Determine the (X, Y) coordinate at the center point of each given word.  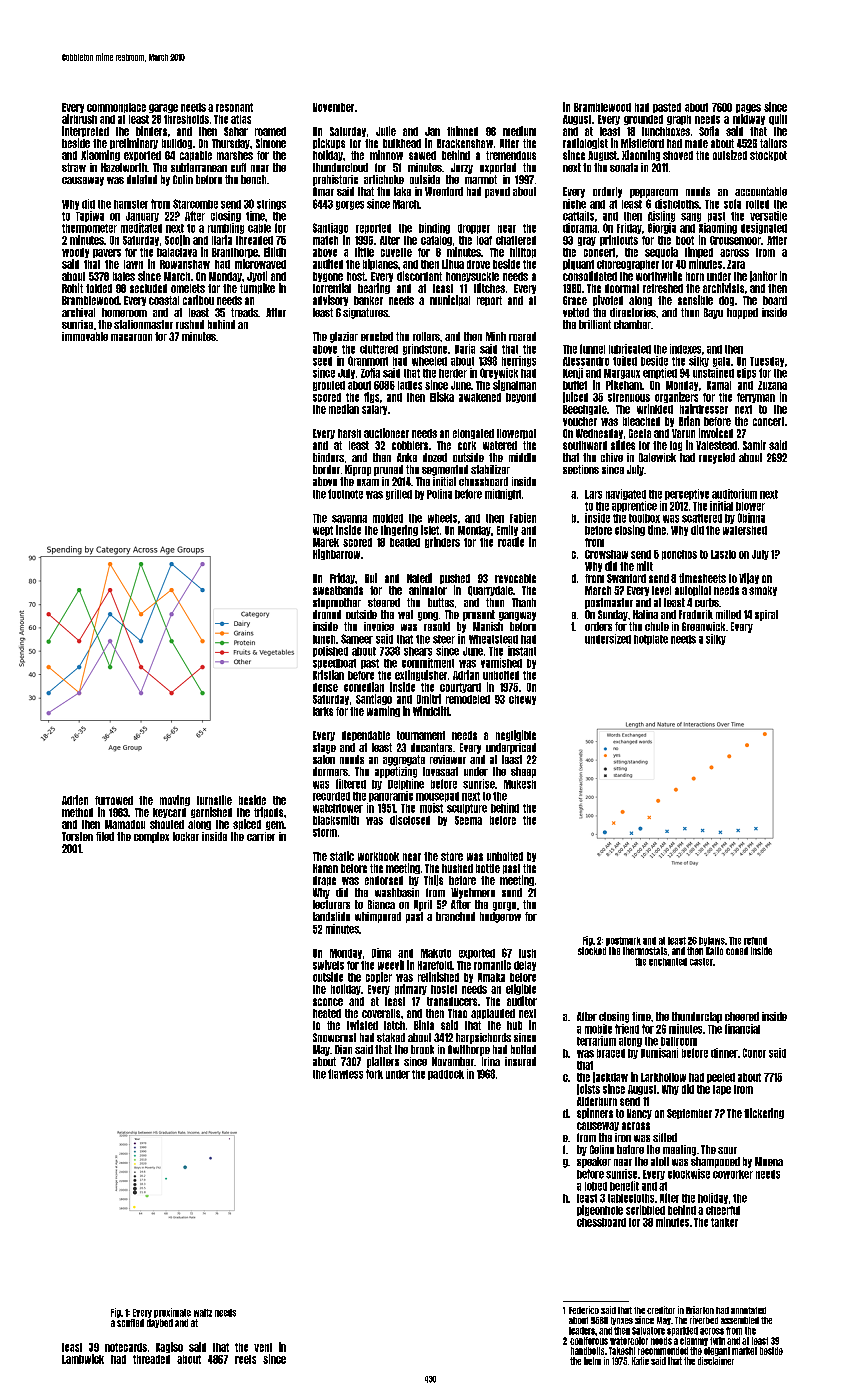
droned (327, 614)
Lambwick (83, 1359)
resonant (234, 107)
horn (695, 276)
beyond (521, 398)
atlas (241, 119)
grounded (643, 120)
